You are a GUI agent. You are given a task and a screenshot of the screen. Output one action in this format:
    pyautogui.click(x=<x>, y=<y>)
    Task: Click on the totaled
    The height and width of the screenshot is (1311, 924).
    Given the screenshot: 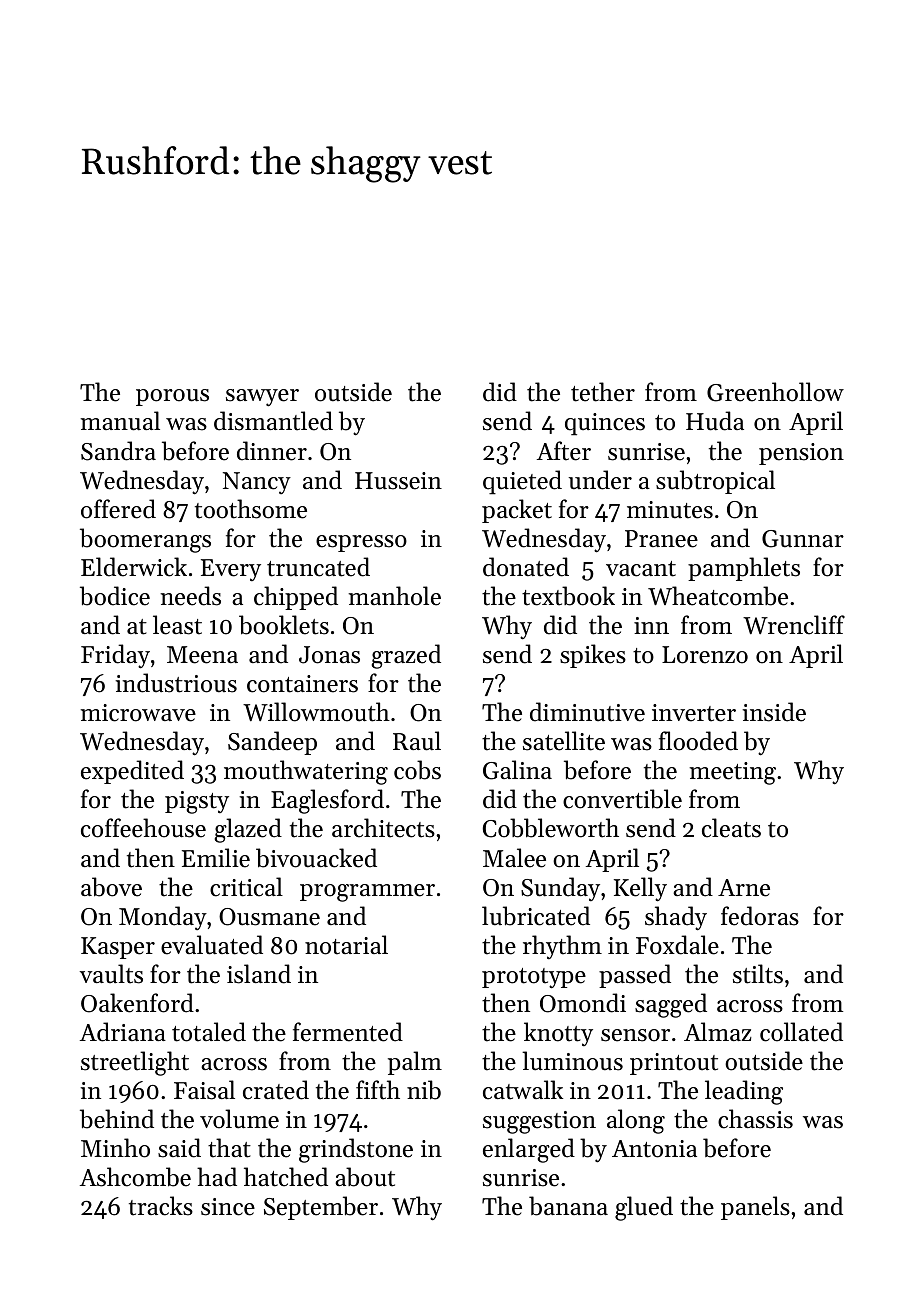 What is the action you would take?
    pyautogui.click(x=209, y=1032)
